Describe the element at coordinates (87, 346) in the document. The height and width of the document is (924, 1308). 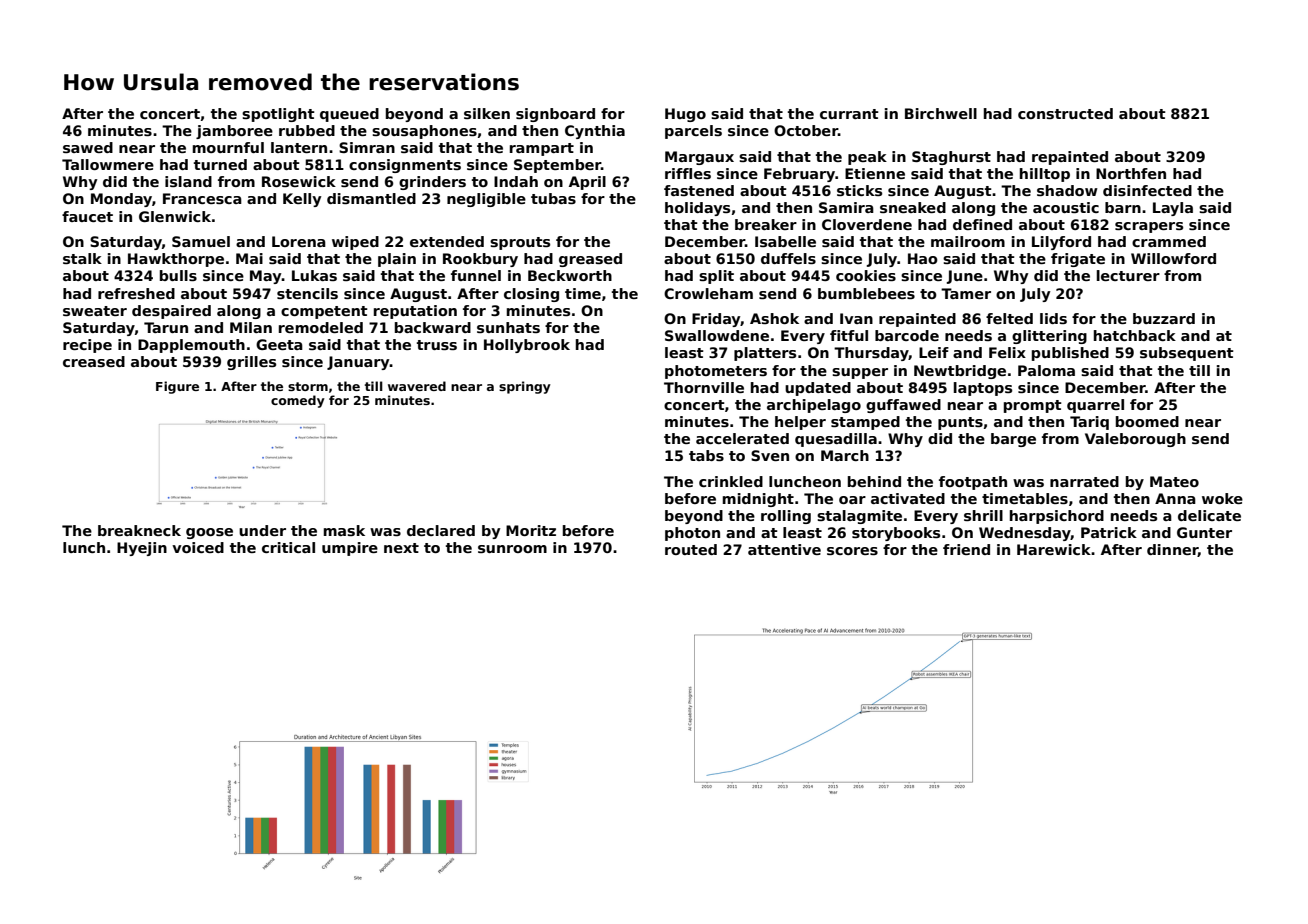
I see `recipe` at that location.
